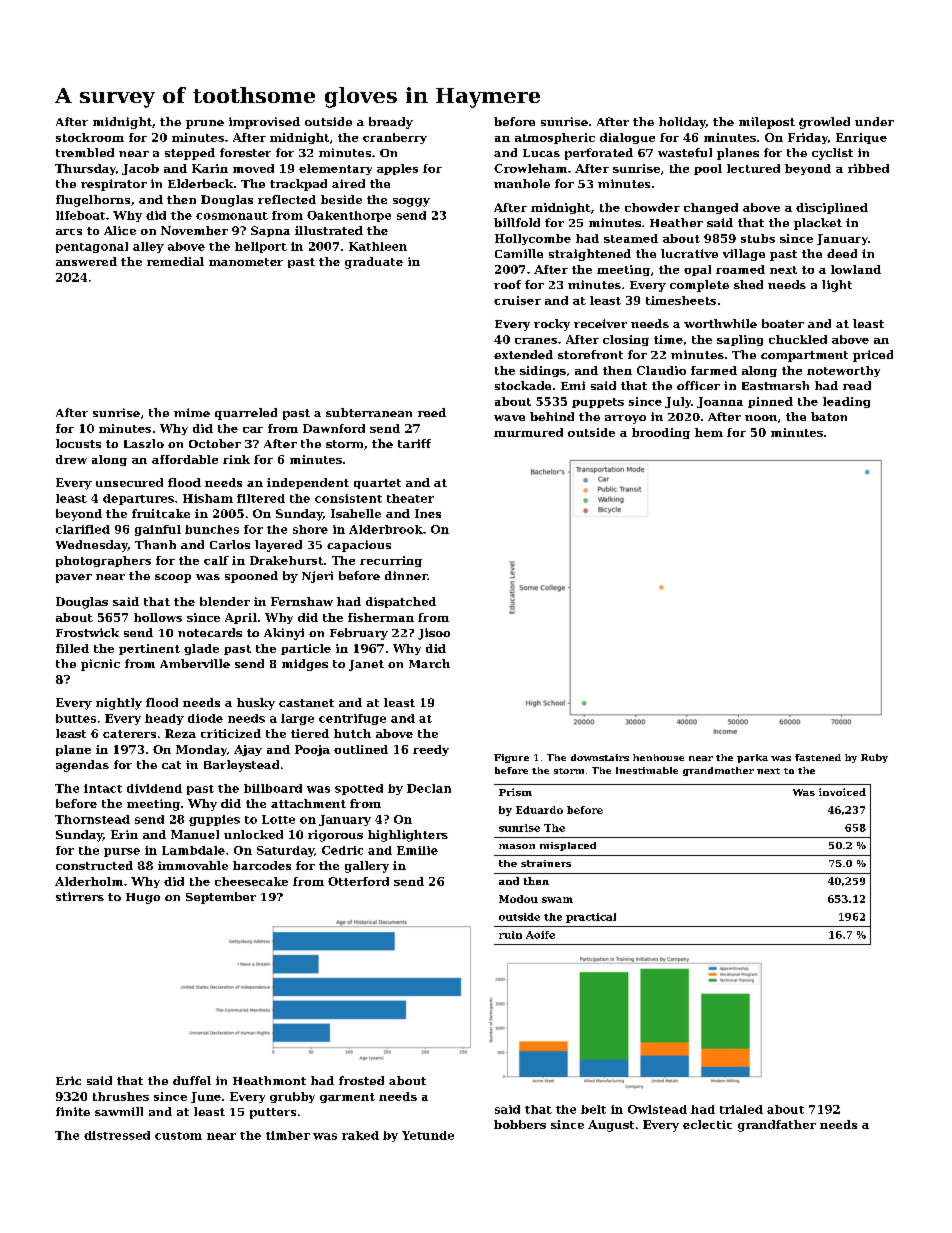 Image resolution: width=952 pixels, height=1233 pixels. I want to click on Yetunde, so click(428, 1135).
